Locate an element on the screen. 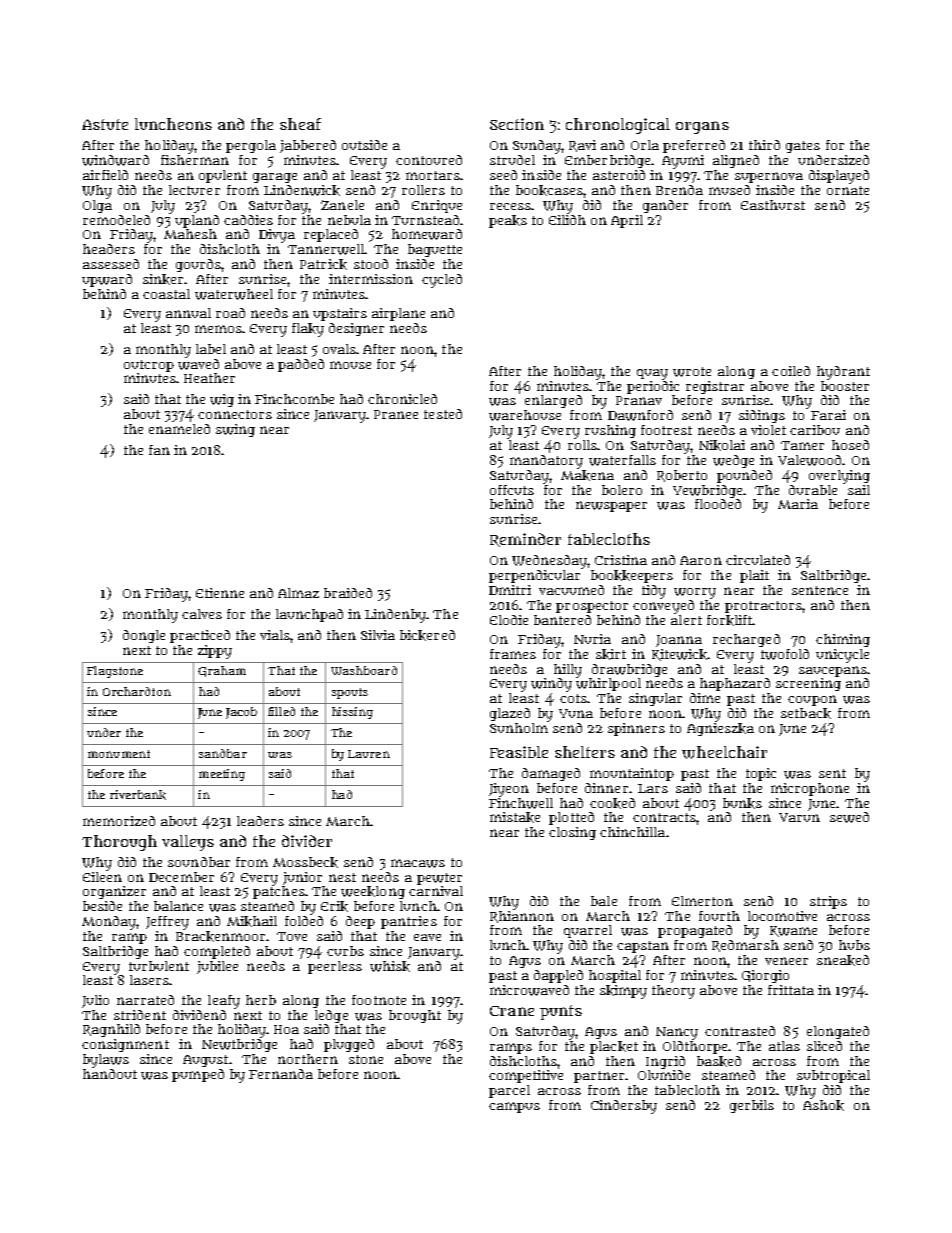  valleys is located at coordinates (188, 843).
